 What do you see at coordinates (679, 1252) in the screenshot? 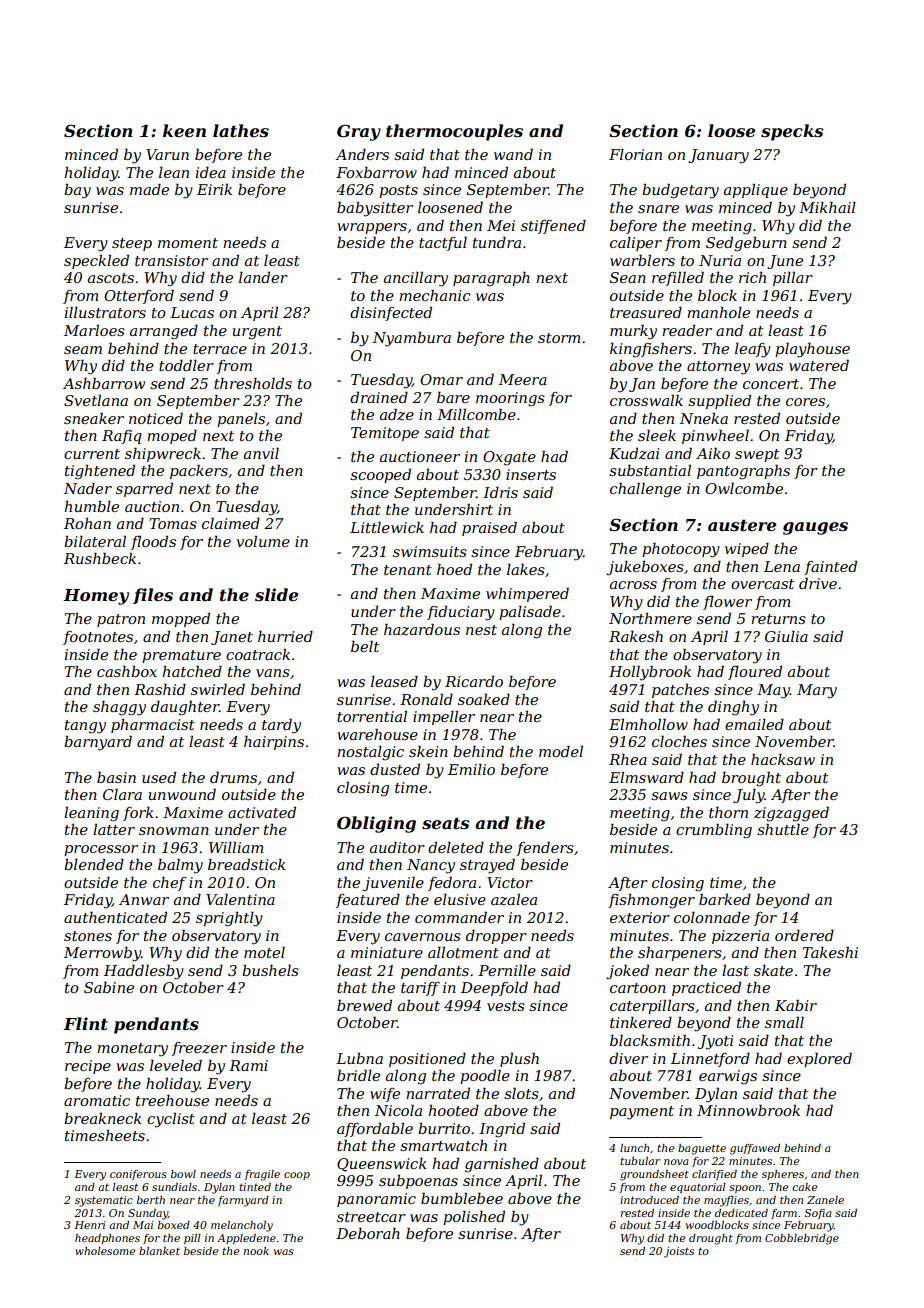
I see `joists` at bounding box center [679, 1252].
